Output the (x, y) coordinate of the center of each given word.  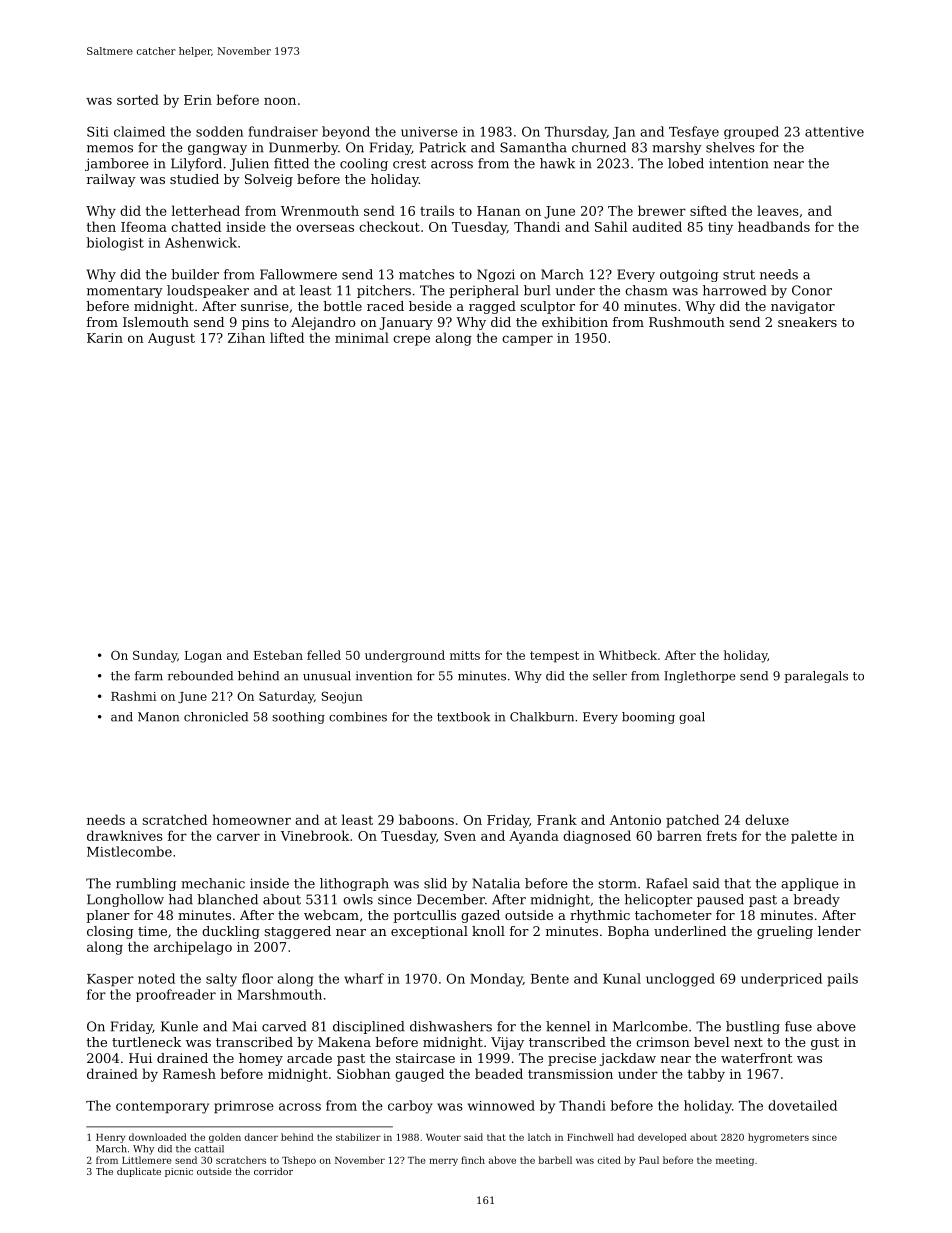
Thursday (576, 132)
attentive (834, 132)
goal (692, 718)
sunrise (265, 306)
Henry (110, 1138)
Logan (203, 657)
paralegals (816, 677)
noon (280, 101)
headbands (774, 226)
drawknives (125, 835)
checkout (389, 226)
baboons (426, 819)
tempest (554, 657)
